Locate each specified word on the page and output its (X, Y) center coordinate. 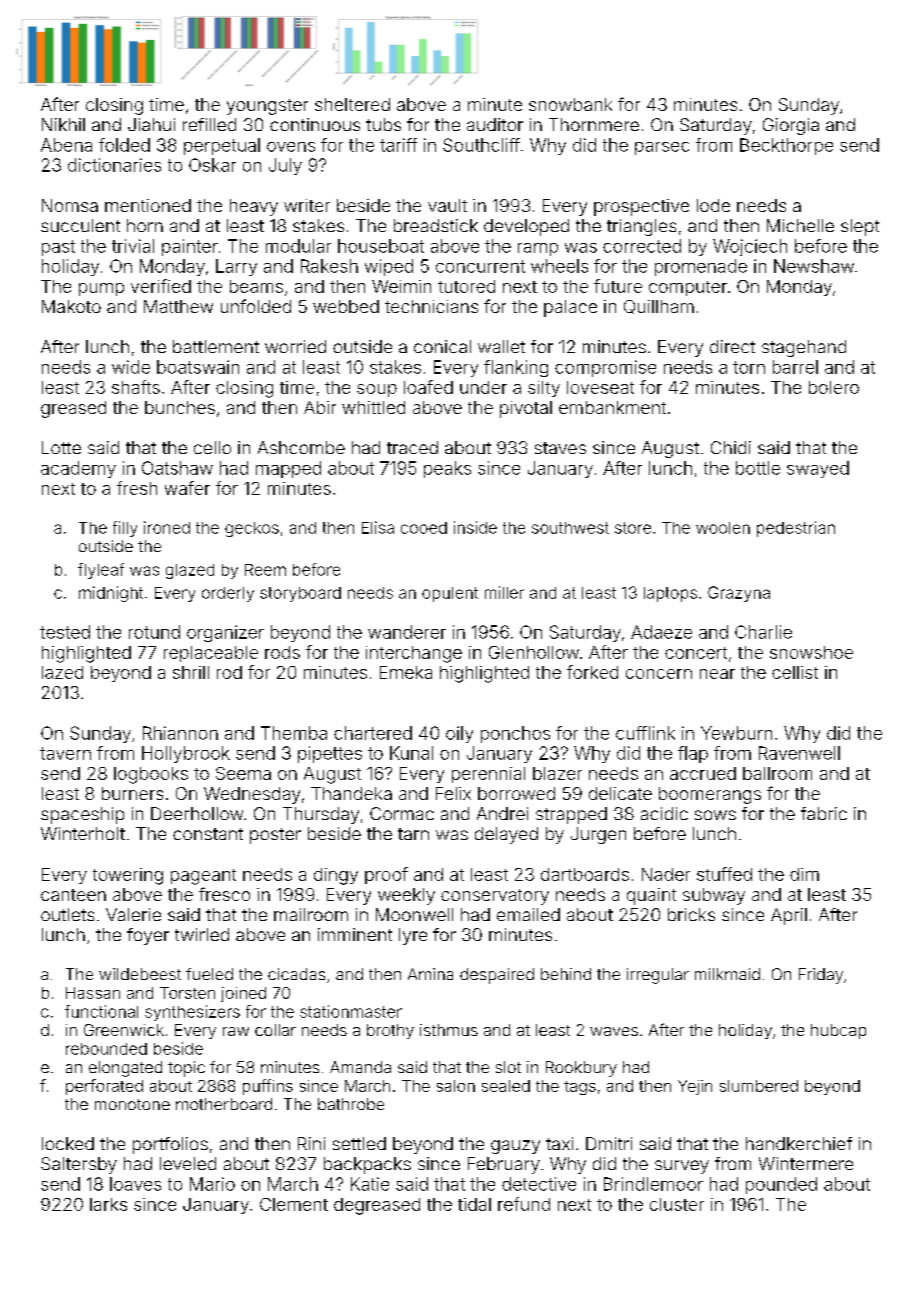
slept (860, 227)
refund (524, 1204)
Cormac (402, 813)
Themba (294, 733)
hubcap (838, 1031)
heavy (254, 207)
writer (307, 205)
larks (108, 1204)
